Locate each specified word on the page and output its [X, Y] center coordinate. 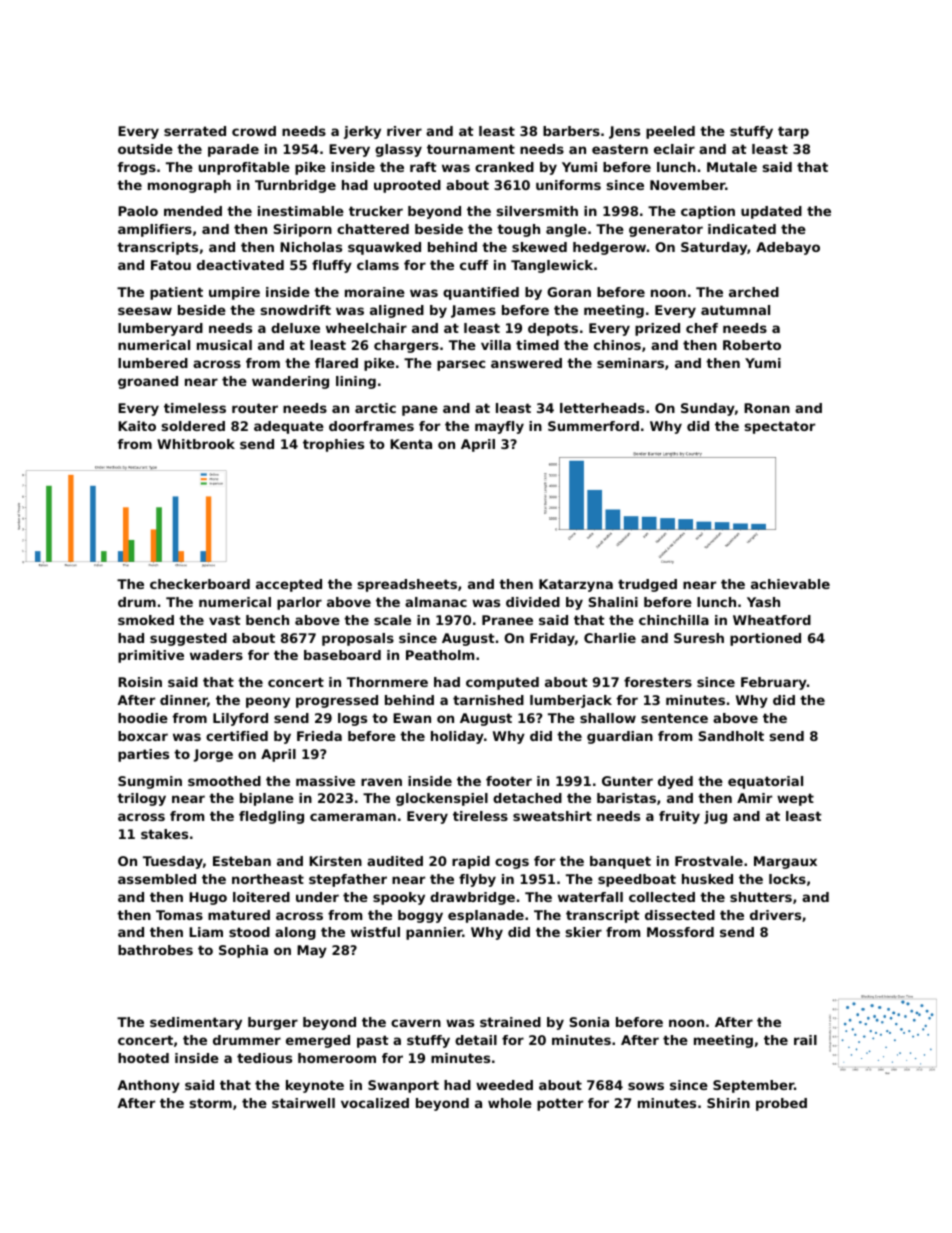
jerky [362, 132]
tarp [793, 132]
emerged [318, 1041]
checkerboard [200, 584]
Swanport [403, 1086]
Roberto [752, 345]
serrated [195, 131]
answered [526, 363]
